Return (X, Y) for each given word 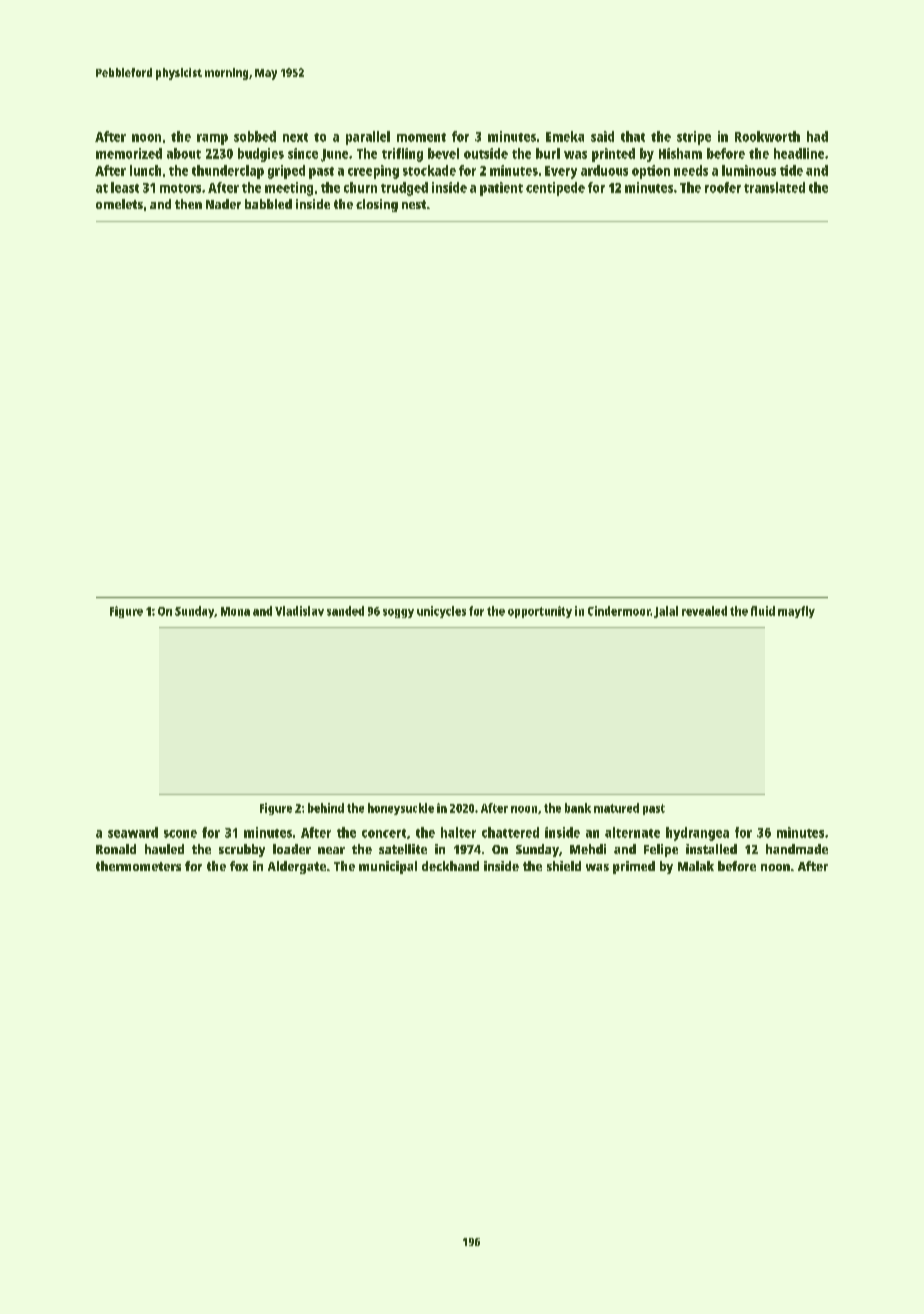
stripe (694, 138)
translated (774, 187)
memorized (129, 153)
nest (414, 204)
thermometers (138, 866)
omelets (119, 204)
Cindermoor (619, 611)
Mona (235, 611)
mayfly (796, 612)
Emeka (565, 136)
